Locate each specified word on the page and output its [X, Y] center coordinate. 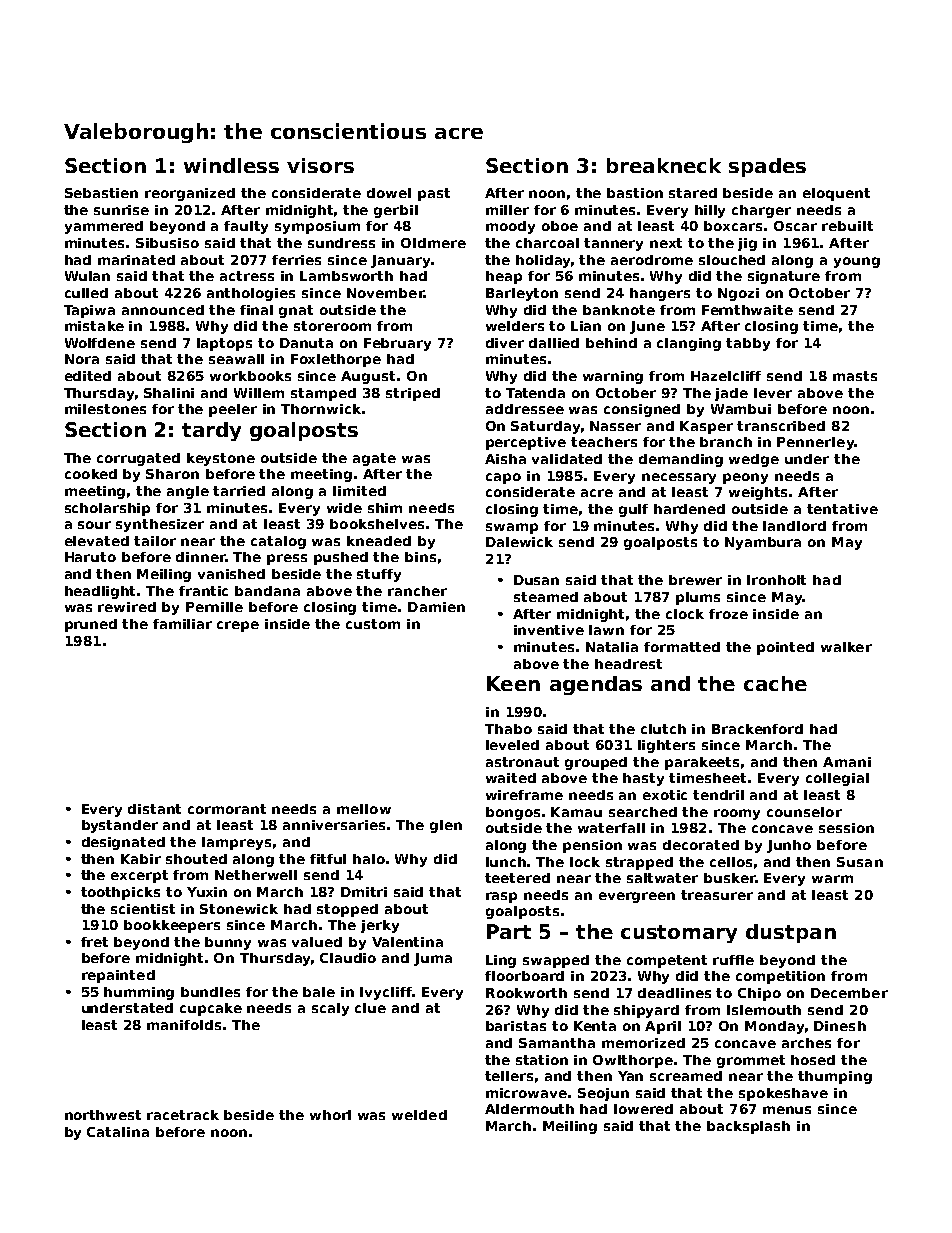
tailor [155, 541]
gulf [633, 510]
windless [231, 165]
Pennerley [815, 443]
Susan [860, 862]
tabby [748, 344]
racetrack [183, 1115]
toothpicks [120, 893]
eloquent [836, 194]
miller [507, 210]
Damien [436, 607]
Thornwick [321, 409]
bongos [513, 813]
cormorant [227, 809]
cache [775, 683]
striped [413, 394]
